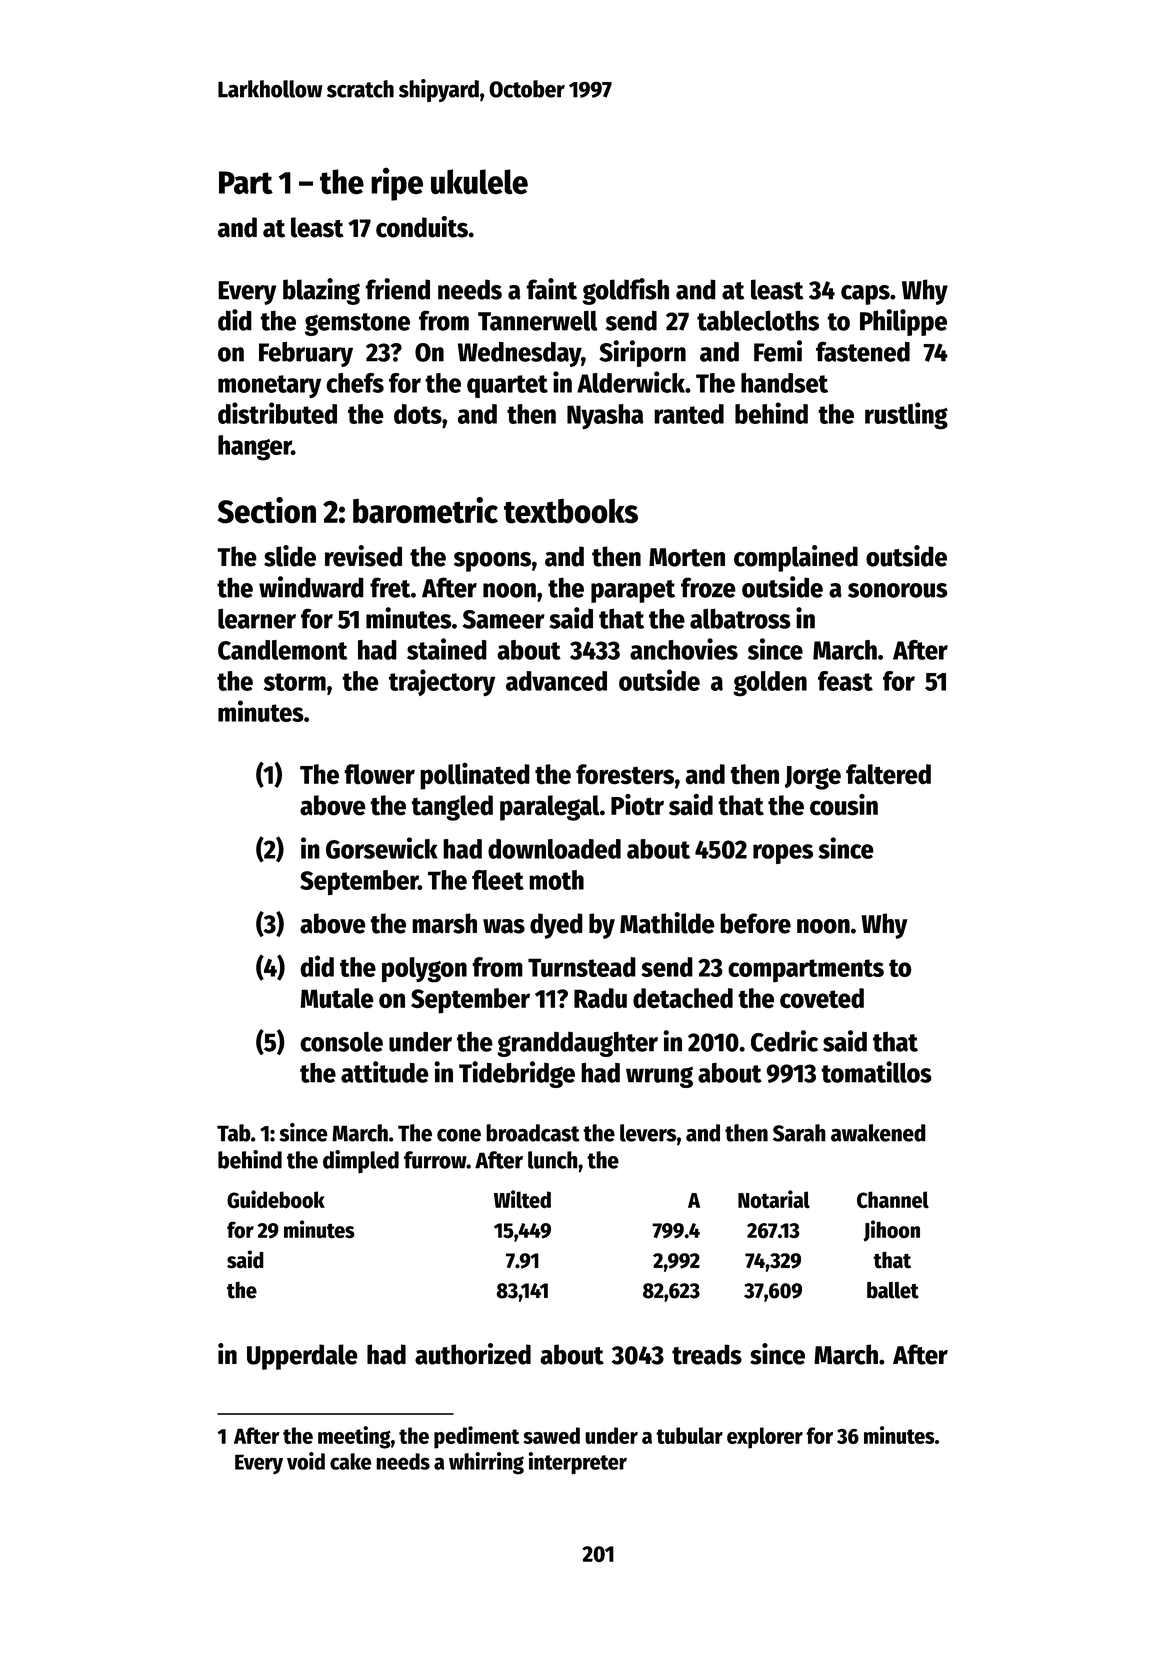 The height and width of the screenshot is (1654, 1165). Describe the element at coordinates (903, 322) in the screenshot. I see `Philippe` at that location.
